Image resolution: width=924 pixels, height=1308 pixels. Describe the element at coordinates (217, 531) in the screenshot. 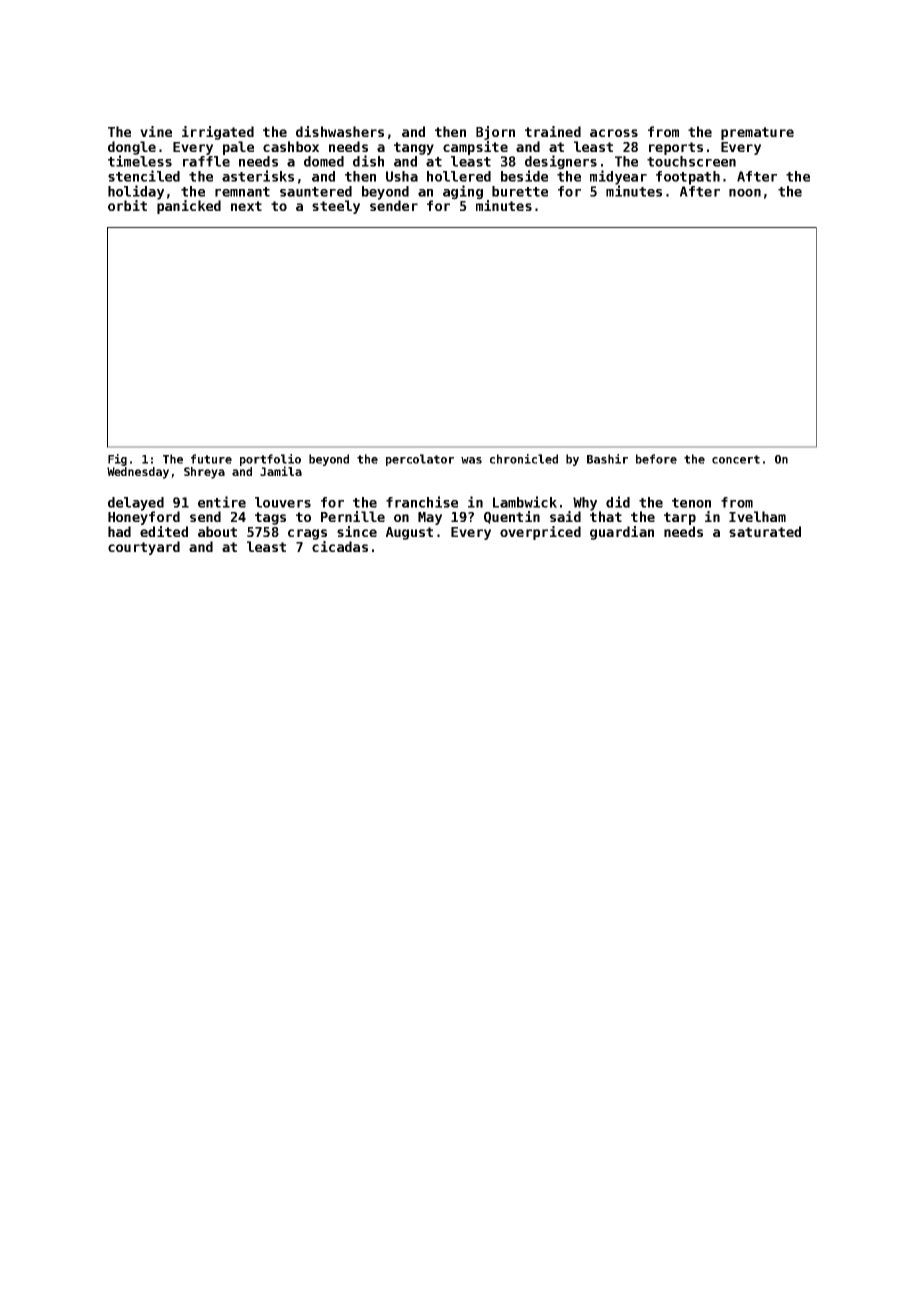

I see `about` at that location.
